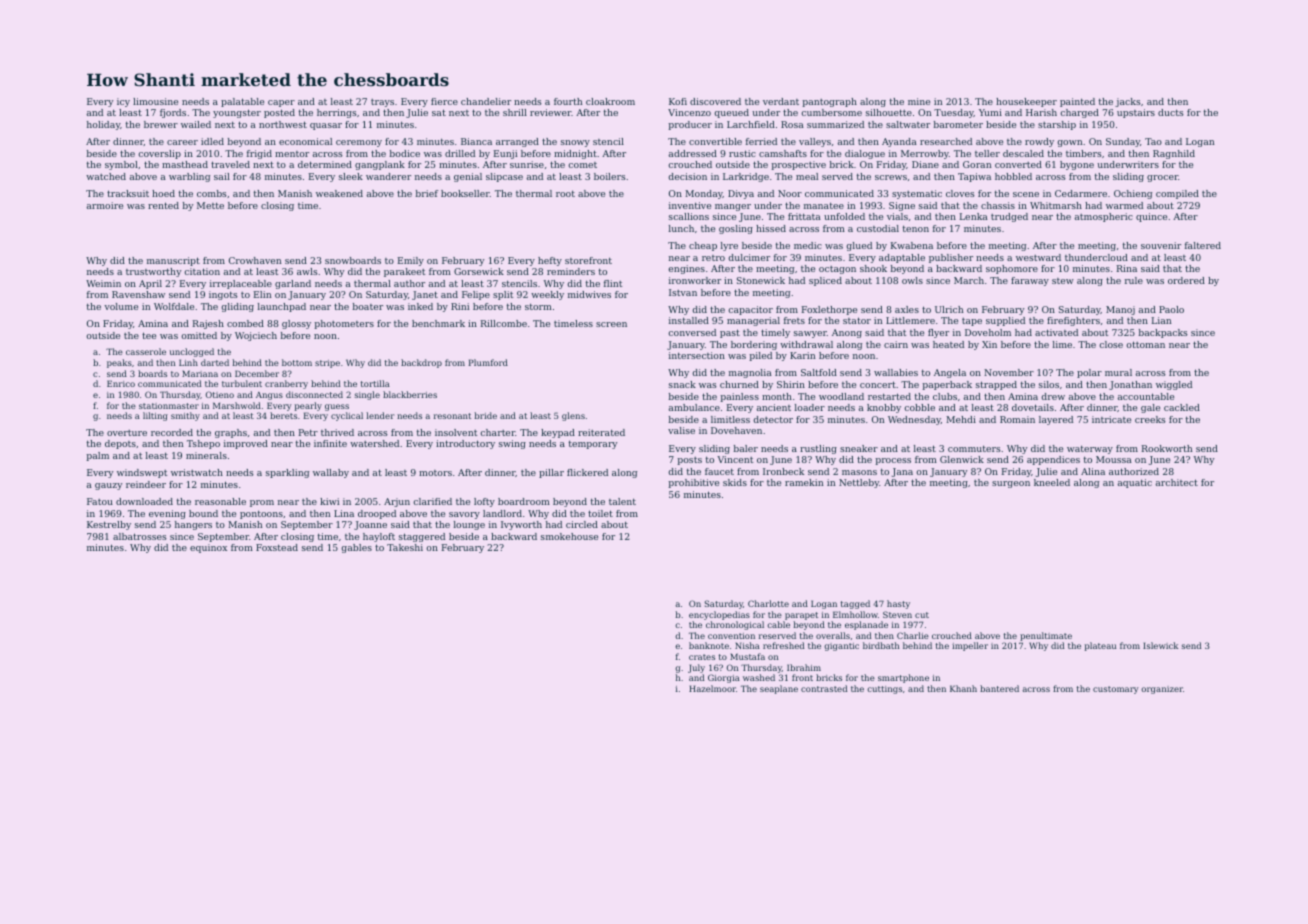 The height and width of the screenshot is (924, 1308). Describe the element at coordinates (382, 103) in the screenshot. I see `trays` at that location.
